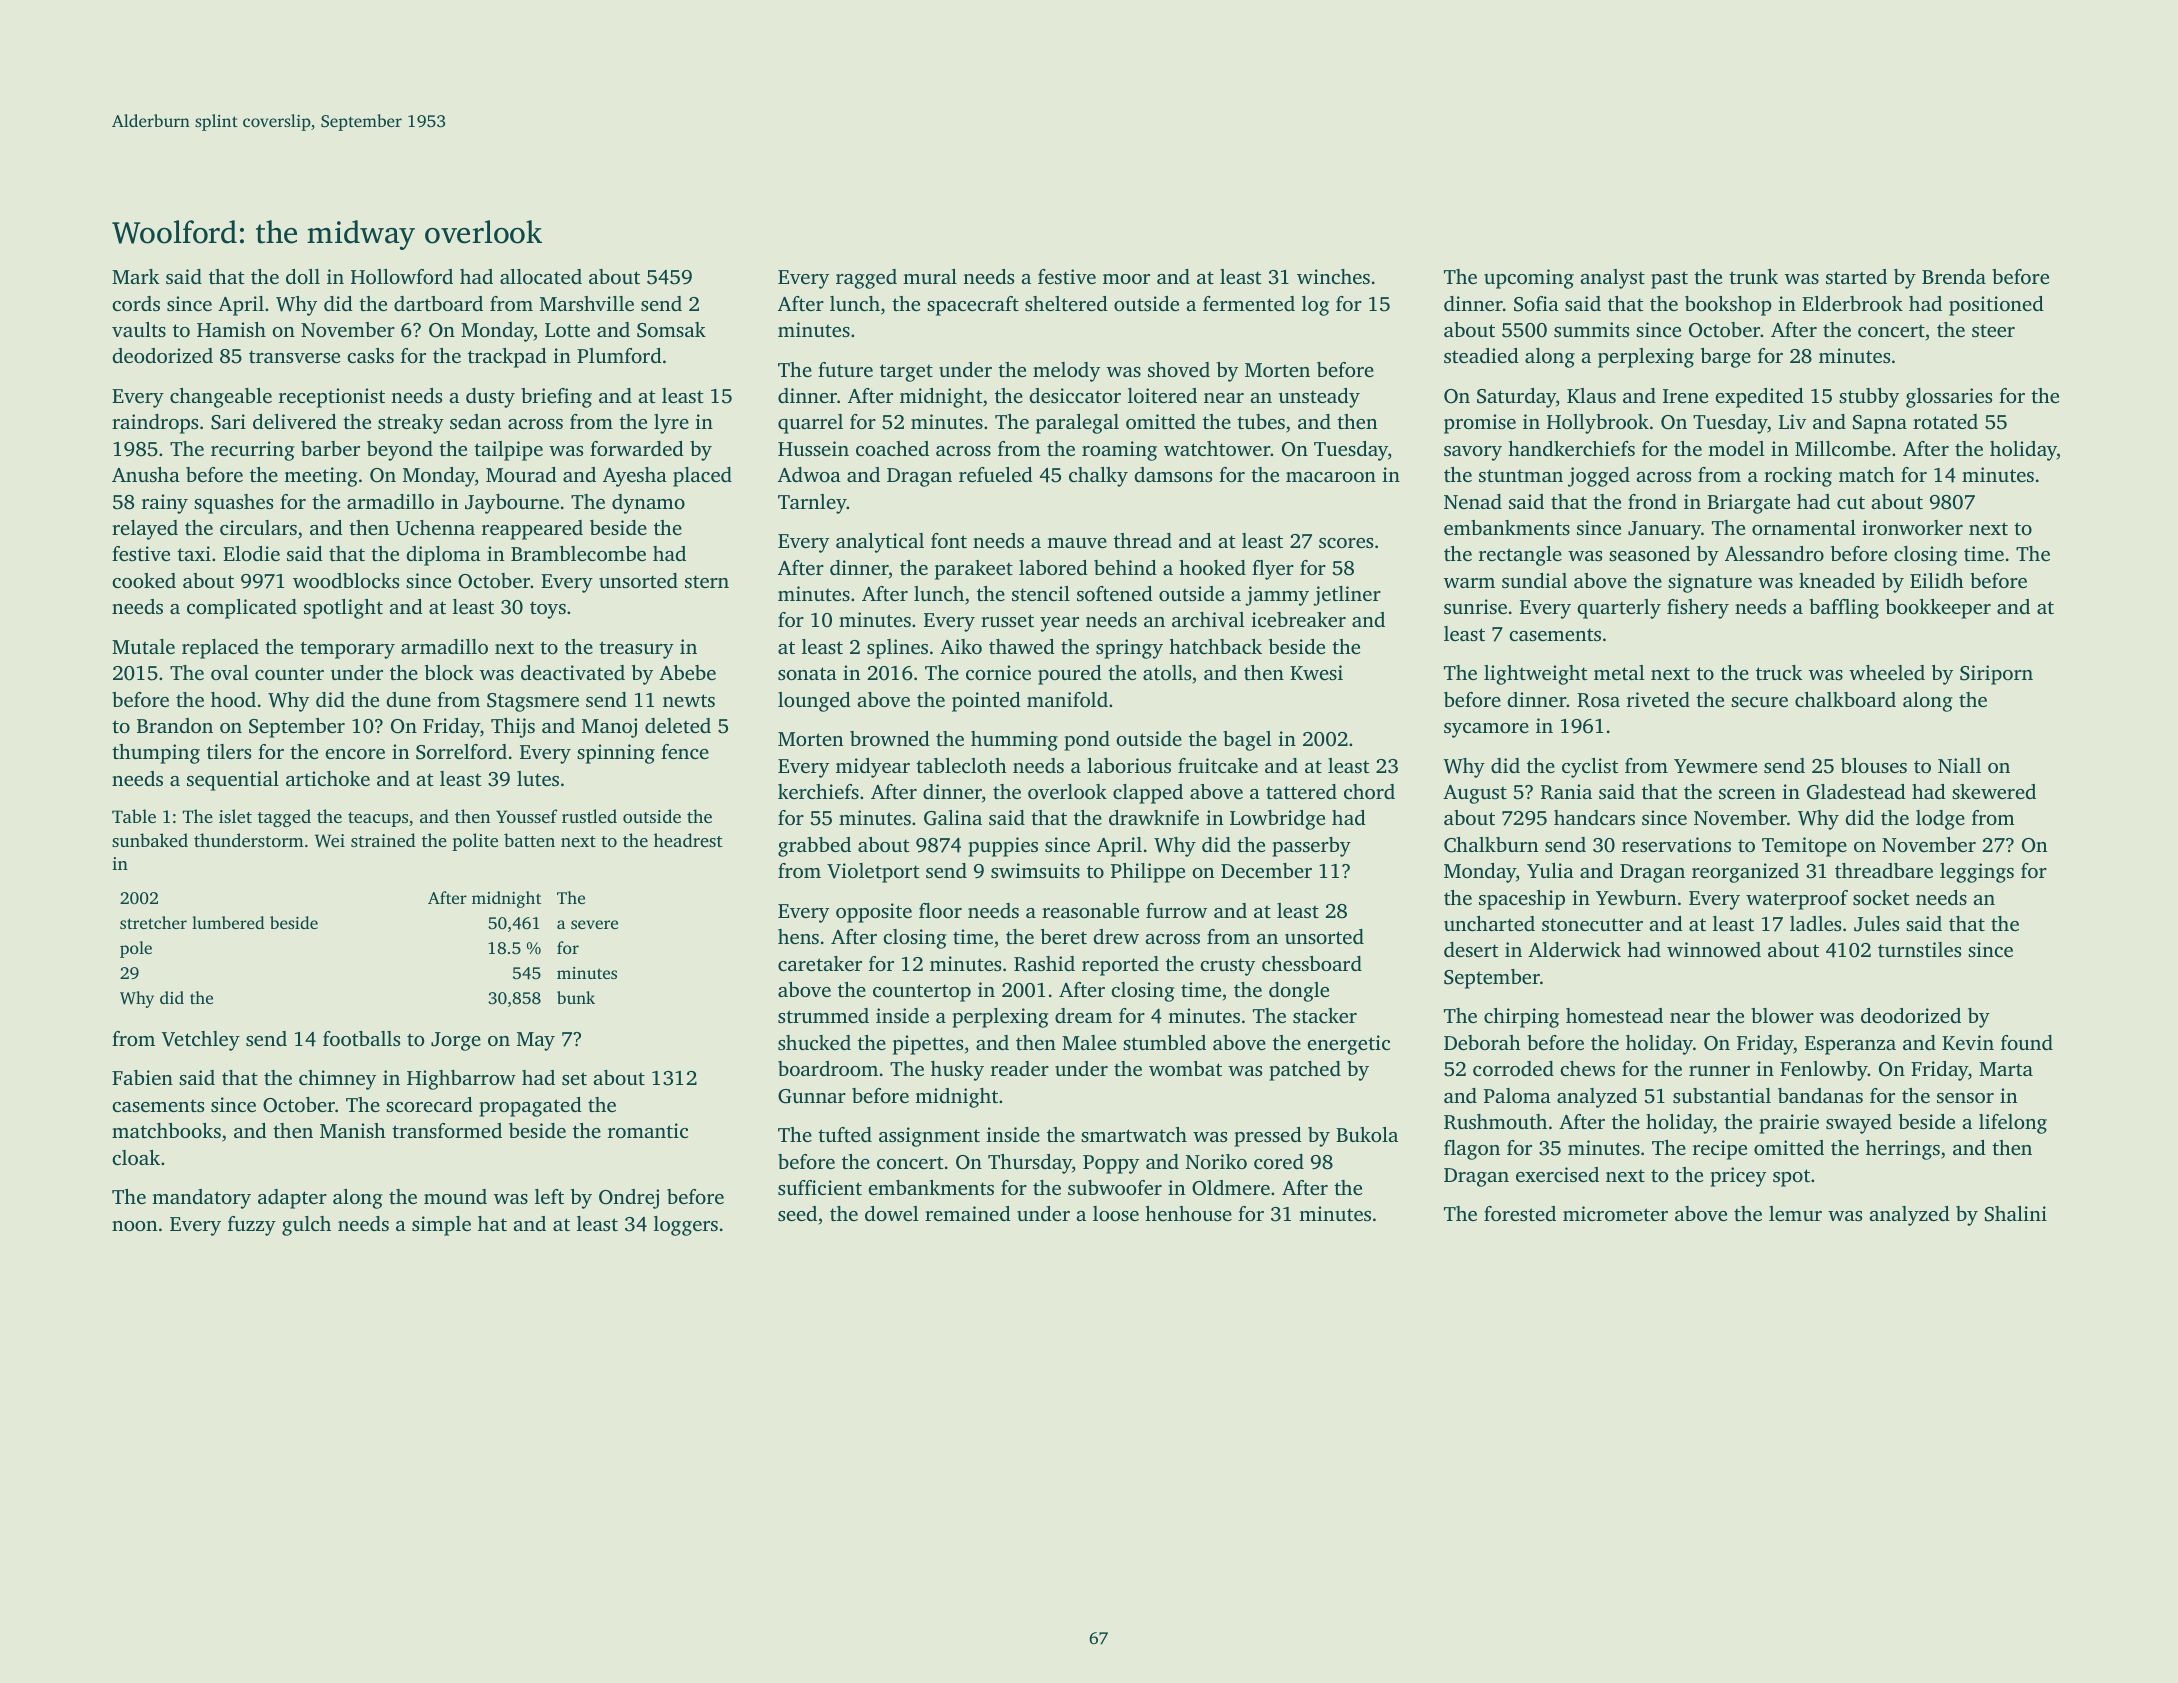  What do you see at coordinates (1188, 1213) in the page?
I see `henhouse` at bounding box center [1188, 1213].
